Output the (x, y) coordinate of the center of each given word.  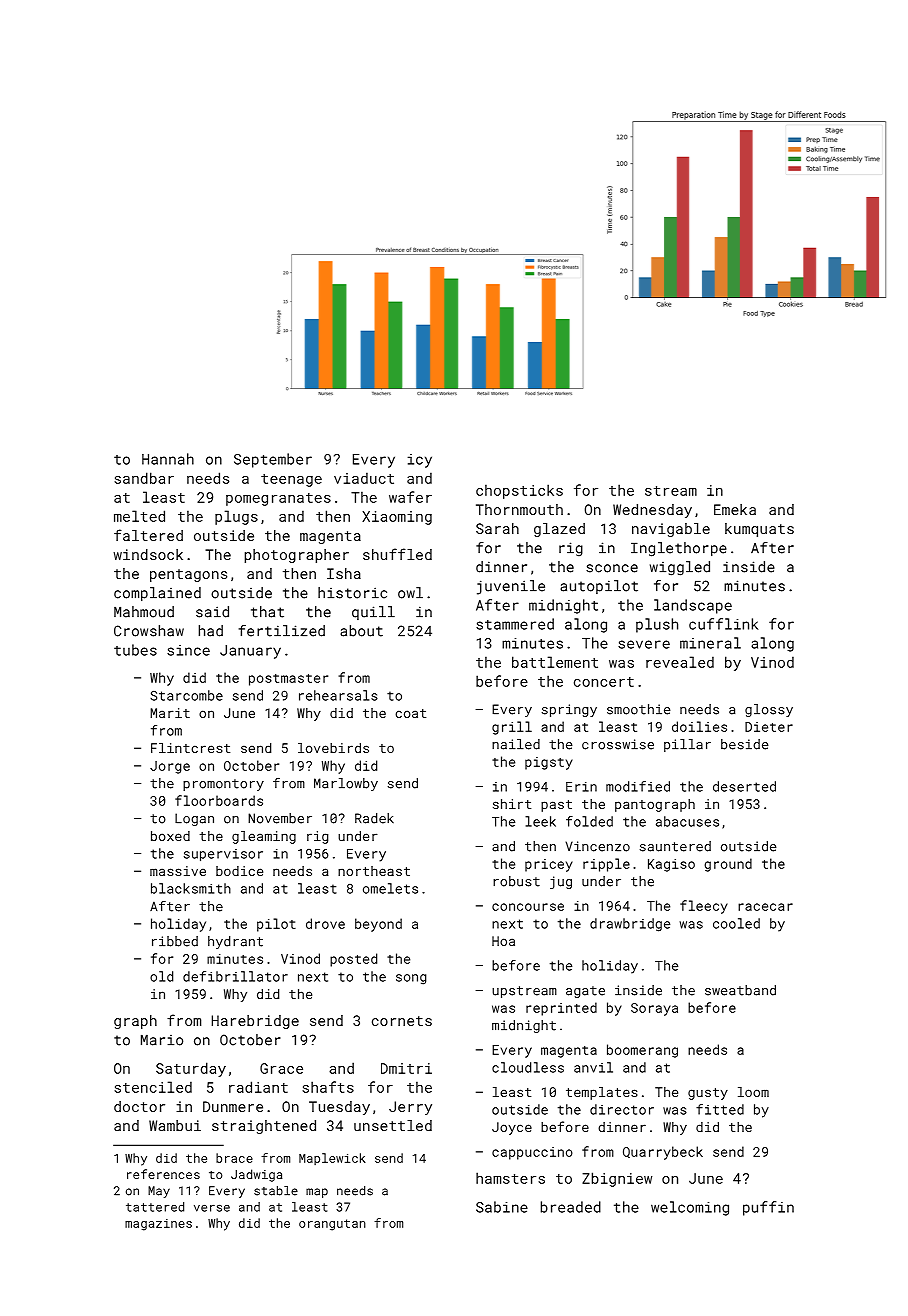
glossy (769, 710)
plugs (236, 517)
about (361, 631)
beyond (378, 925)
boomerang (642, 1051)
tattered (155, 1207)
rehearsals (338, 695)
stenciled (153, 1087)
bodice (239, 871)
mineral (710, 643)
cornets (402, 1021)
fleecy (704, 907)
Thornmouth (519, 509)
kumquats (759, 530)
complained (157, 594)
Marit (170, 713)
